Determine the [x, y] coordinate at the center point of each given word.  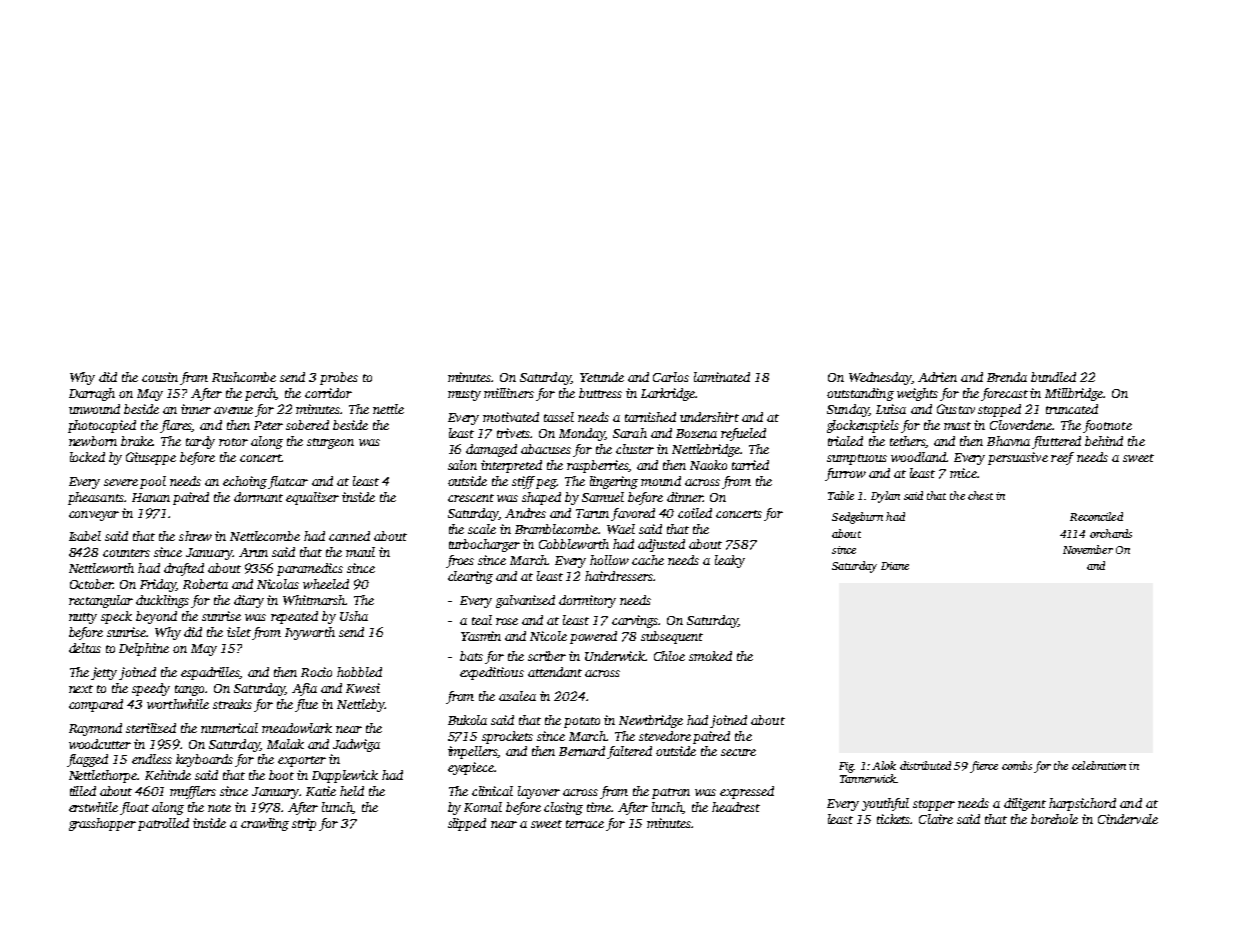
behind [1104, 441]
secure [738, 752]
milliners [509, 393]
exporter [302, 761]
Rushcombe [244, 377]
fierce [984, 767]
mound [661, 481]
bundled [1053, 377]
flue [306, 705]
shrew [195, 536]
